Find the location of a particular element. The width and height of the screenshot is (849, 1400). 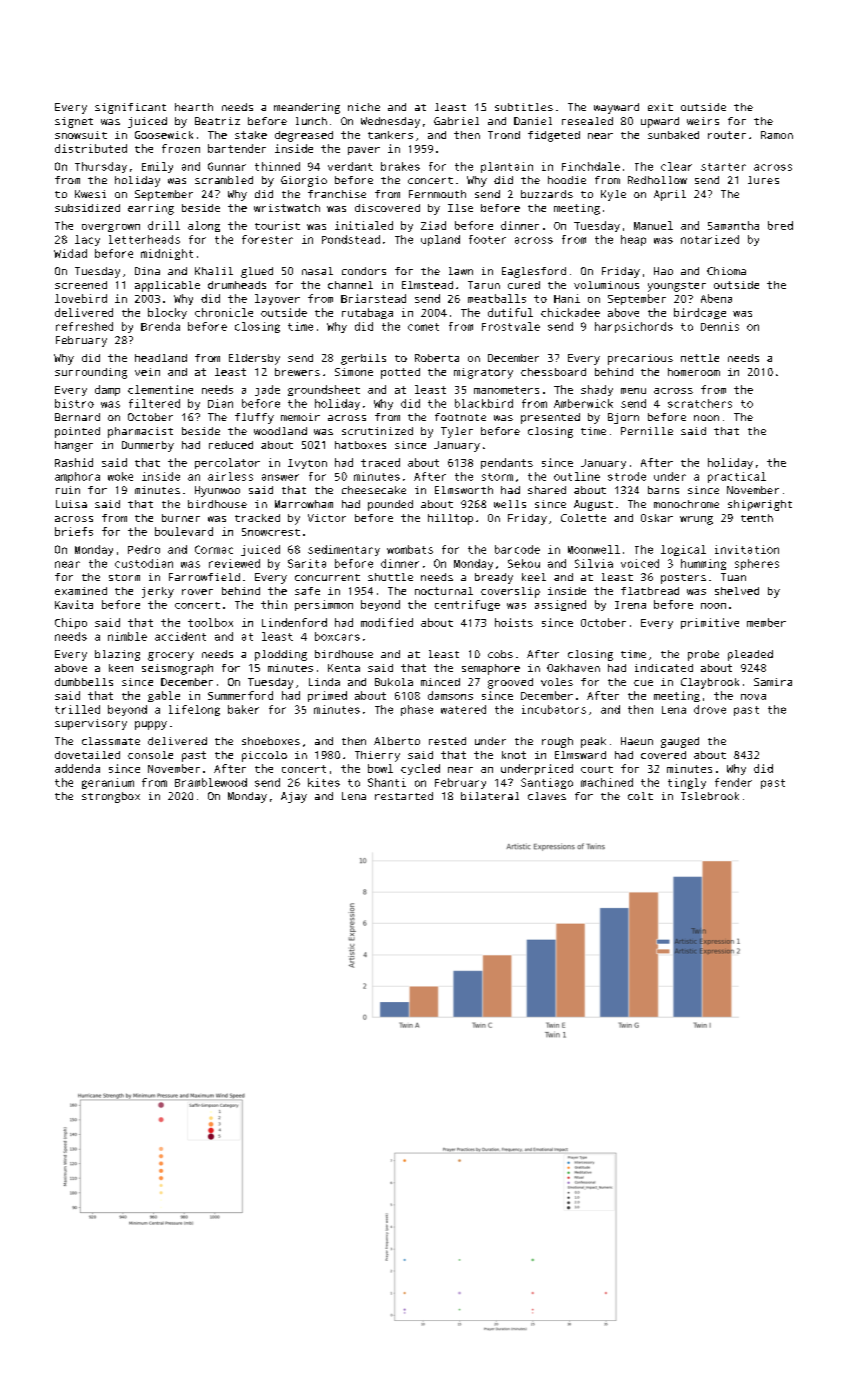

hearth is located at coordinates (194, 107).
